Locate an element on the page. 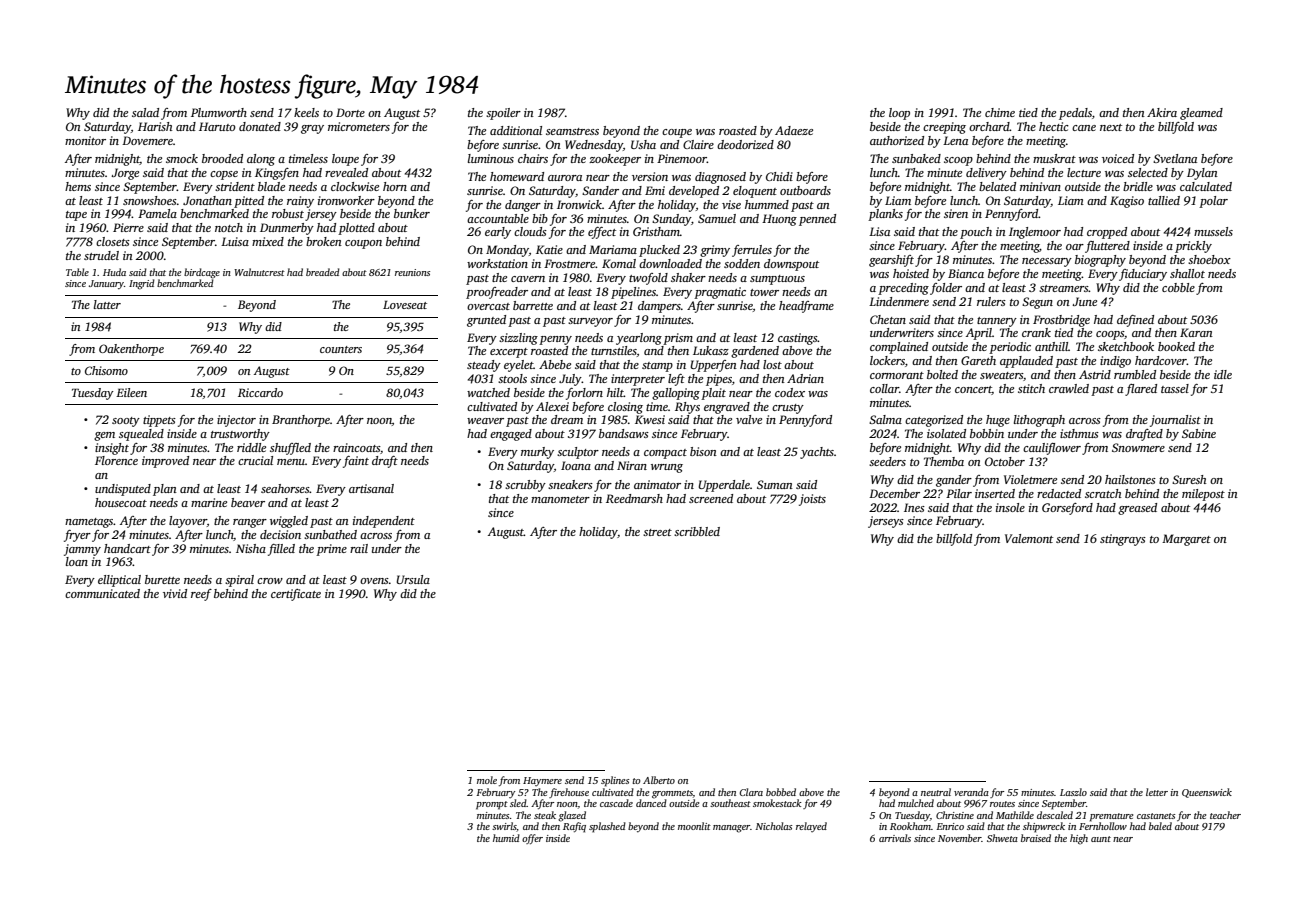 The width and height of the document is (1308, 924). offer is located at coordinates (532, 839).
